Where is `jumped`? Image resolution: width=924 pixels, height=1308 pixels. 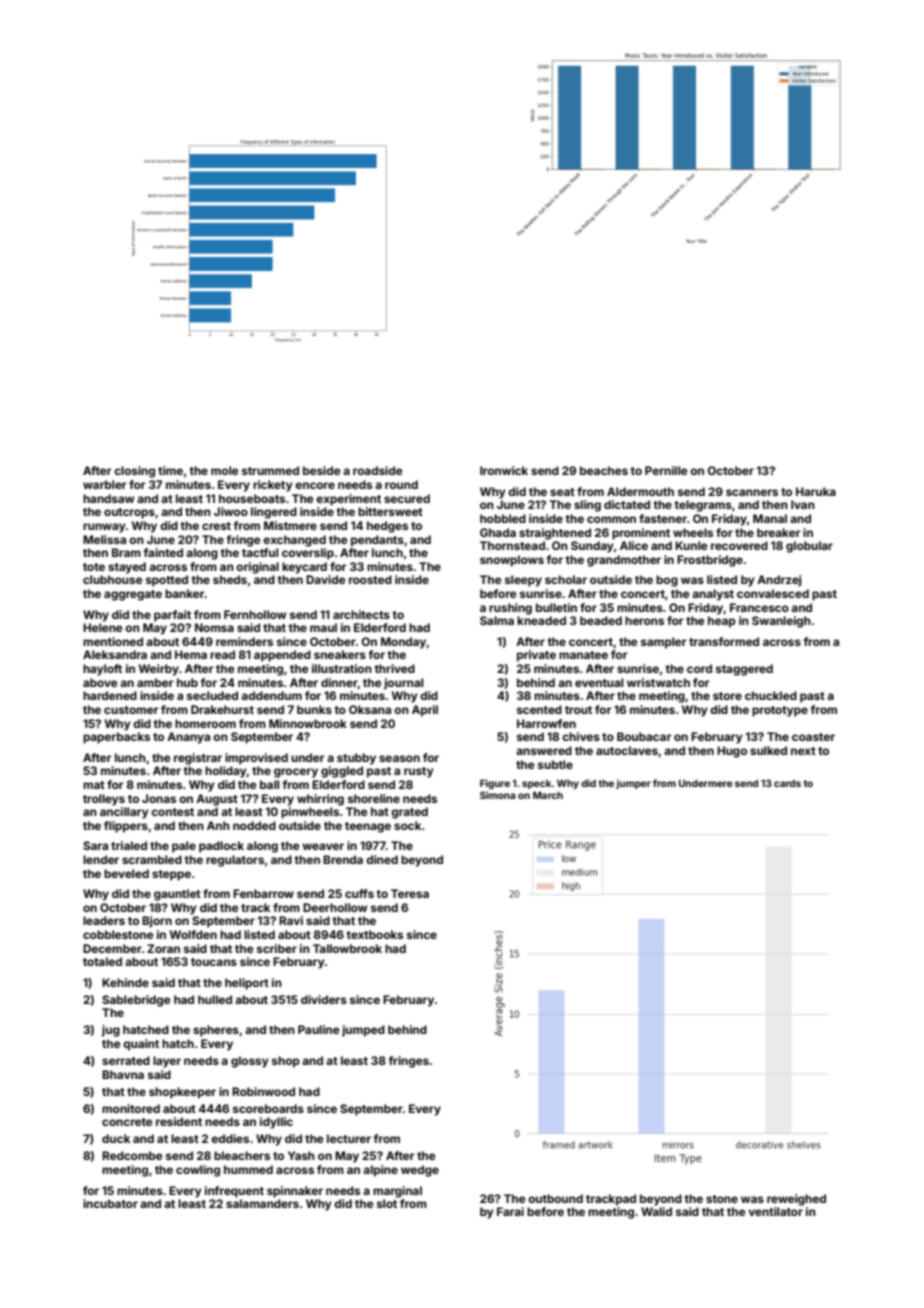
jumped is located at coordinates (363, 1031).
